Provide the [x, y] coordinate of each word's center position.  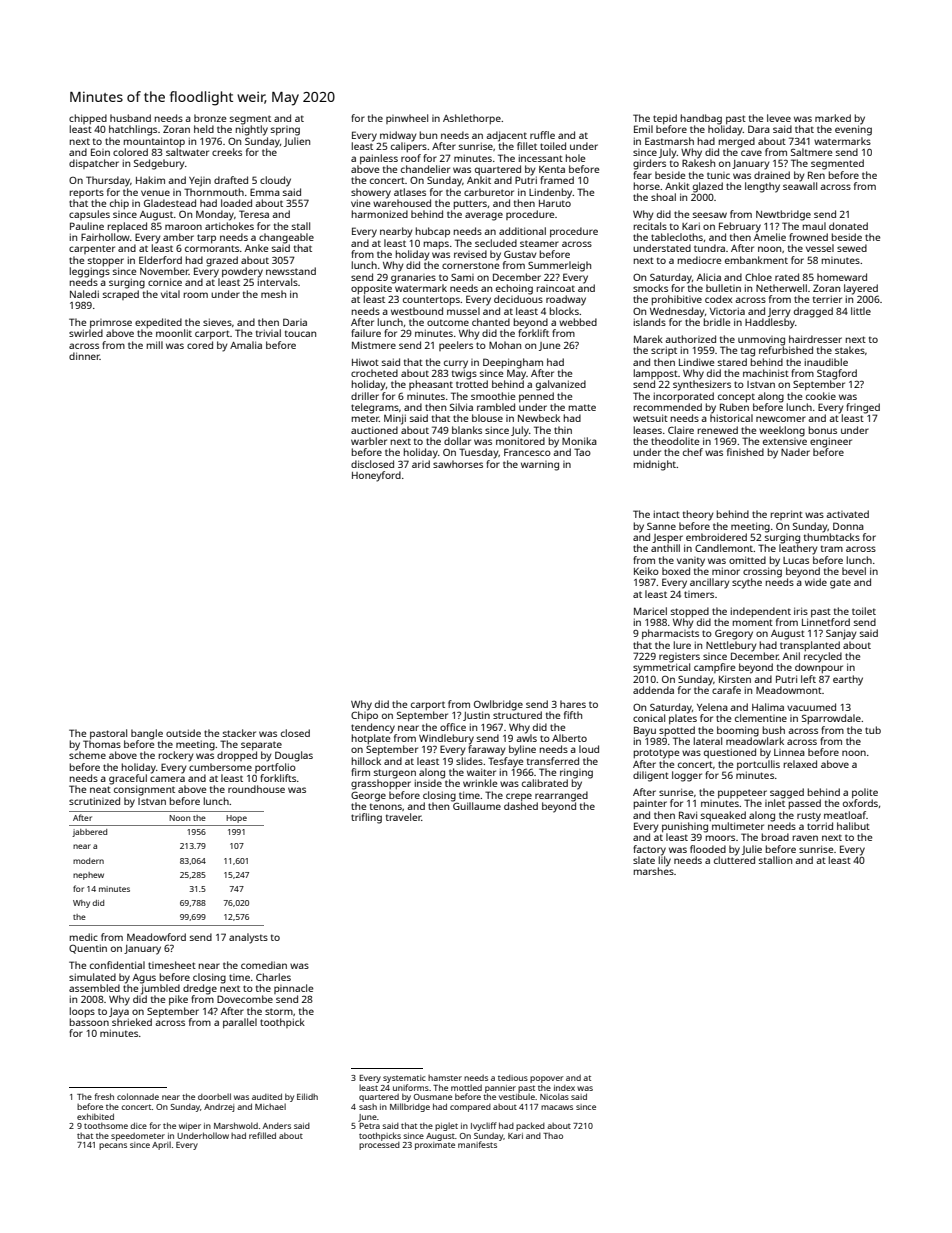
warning [540, 466]
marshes [654, 871]
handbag [701, 119]
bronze [210, 118]
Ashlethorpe [472, 119]
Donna [848, 526]
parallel [240, 1023]
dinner [84, 356]
